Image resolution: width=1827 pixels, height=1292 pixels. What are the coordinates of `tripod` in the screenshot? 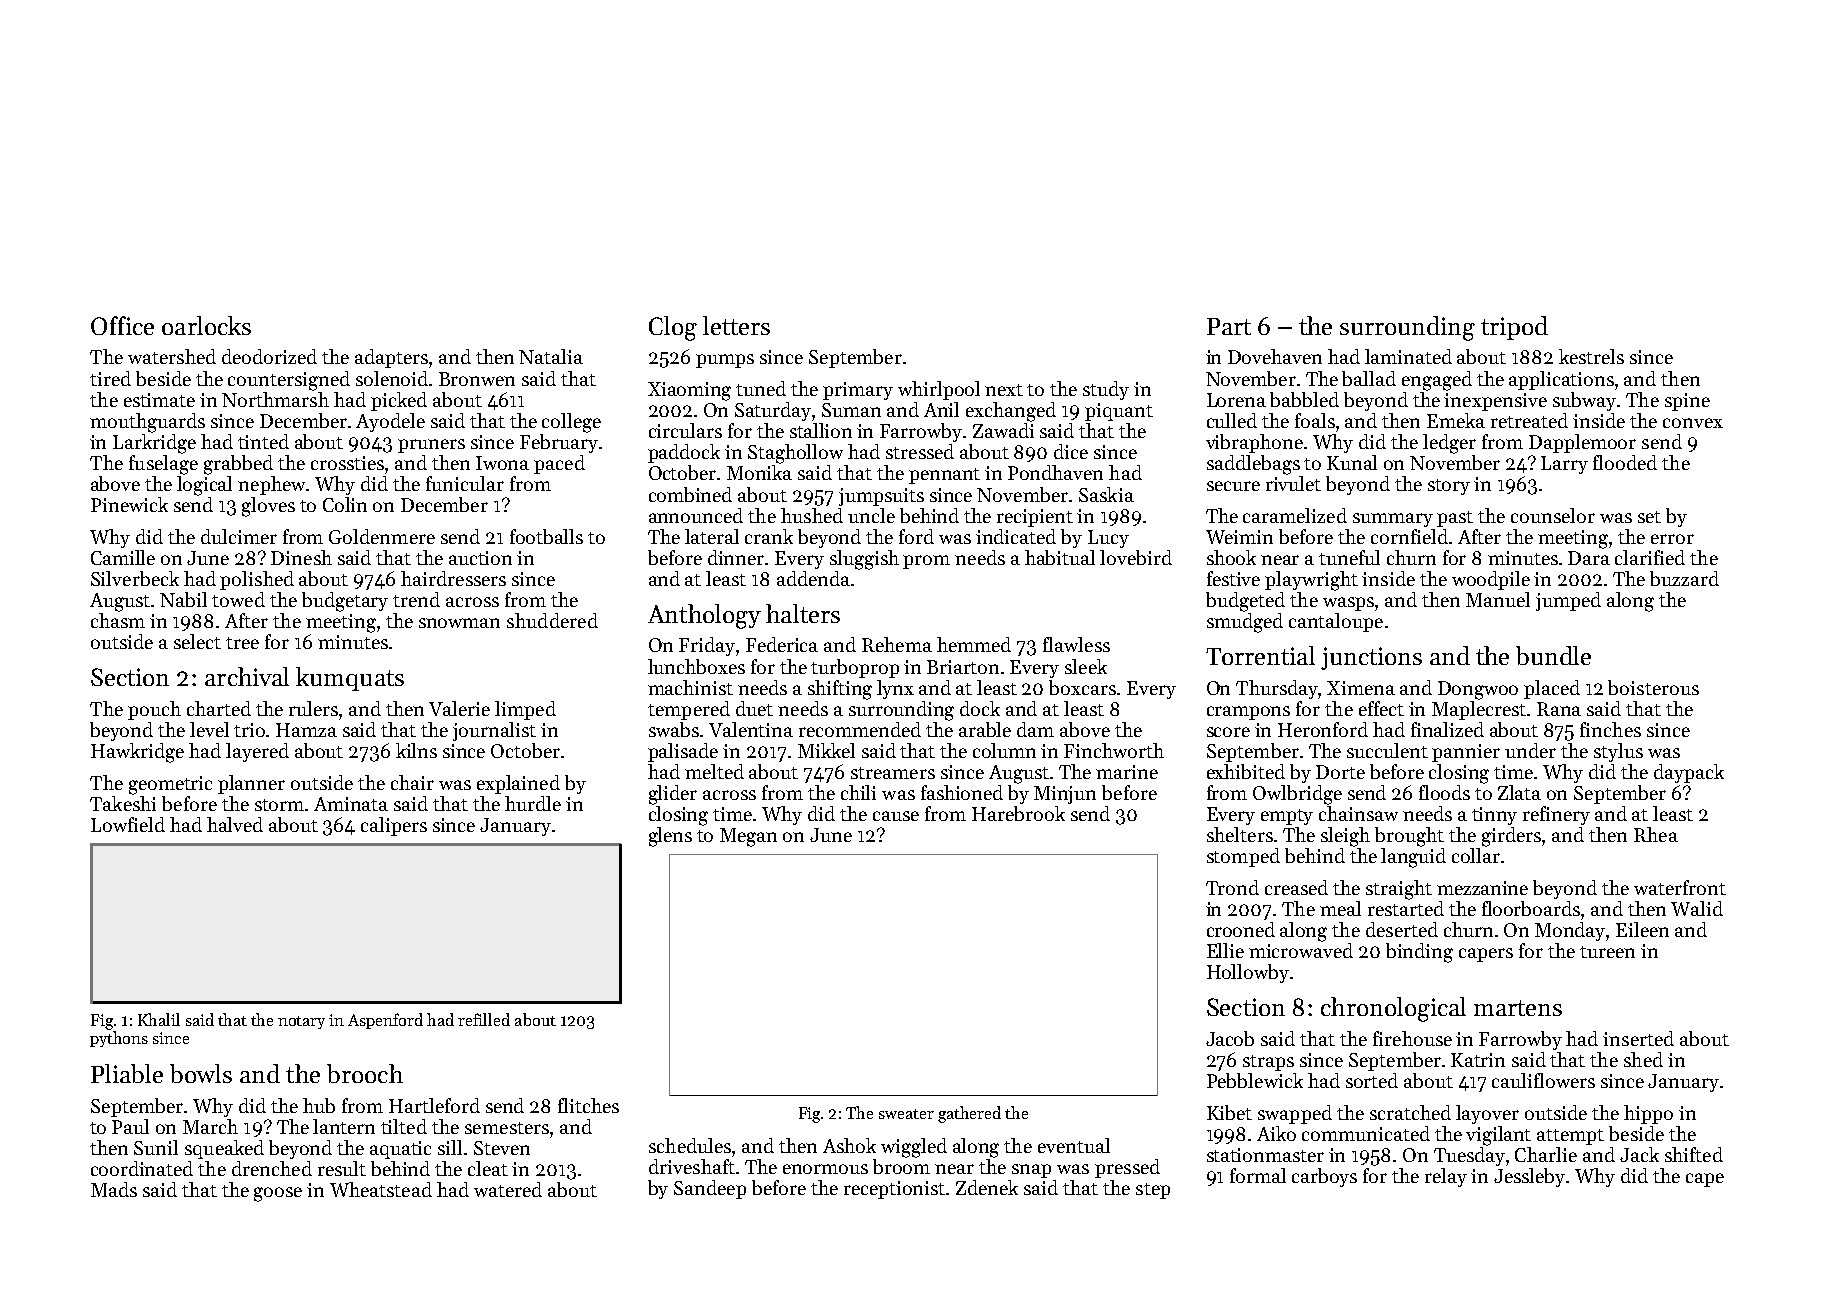 It's located at (1514, 328).
